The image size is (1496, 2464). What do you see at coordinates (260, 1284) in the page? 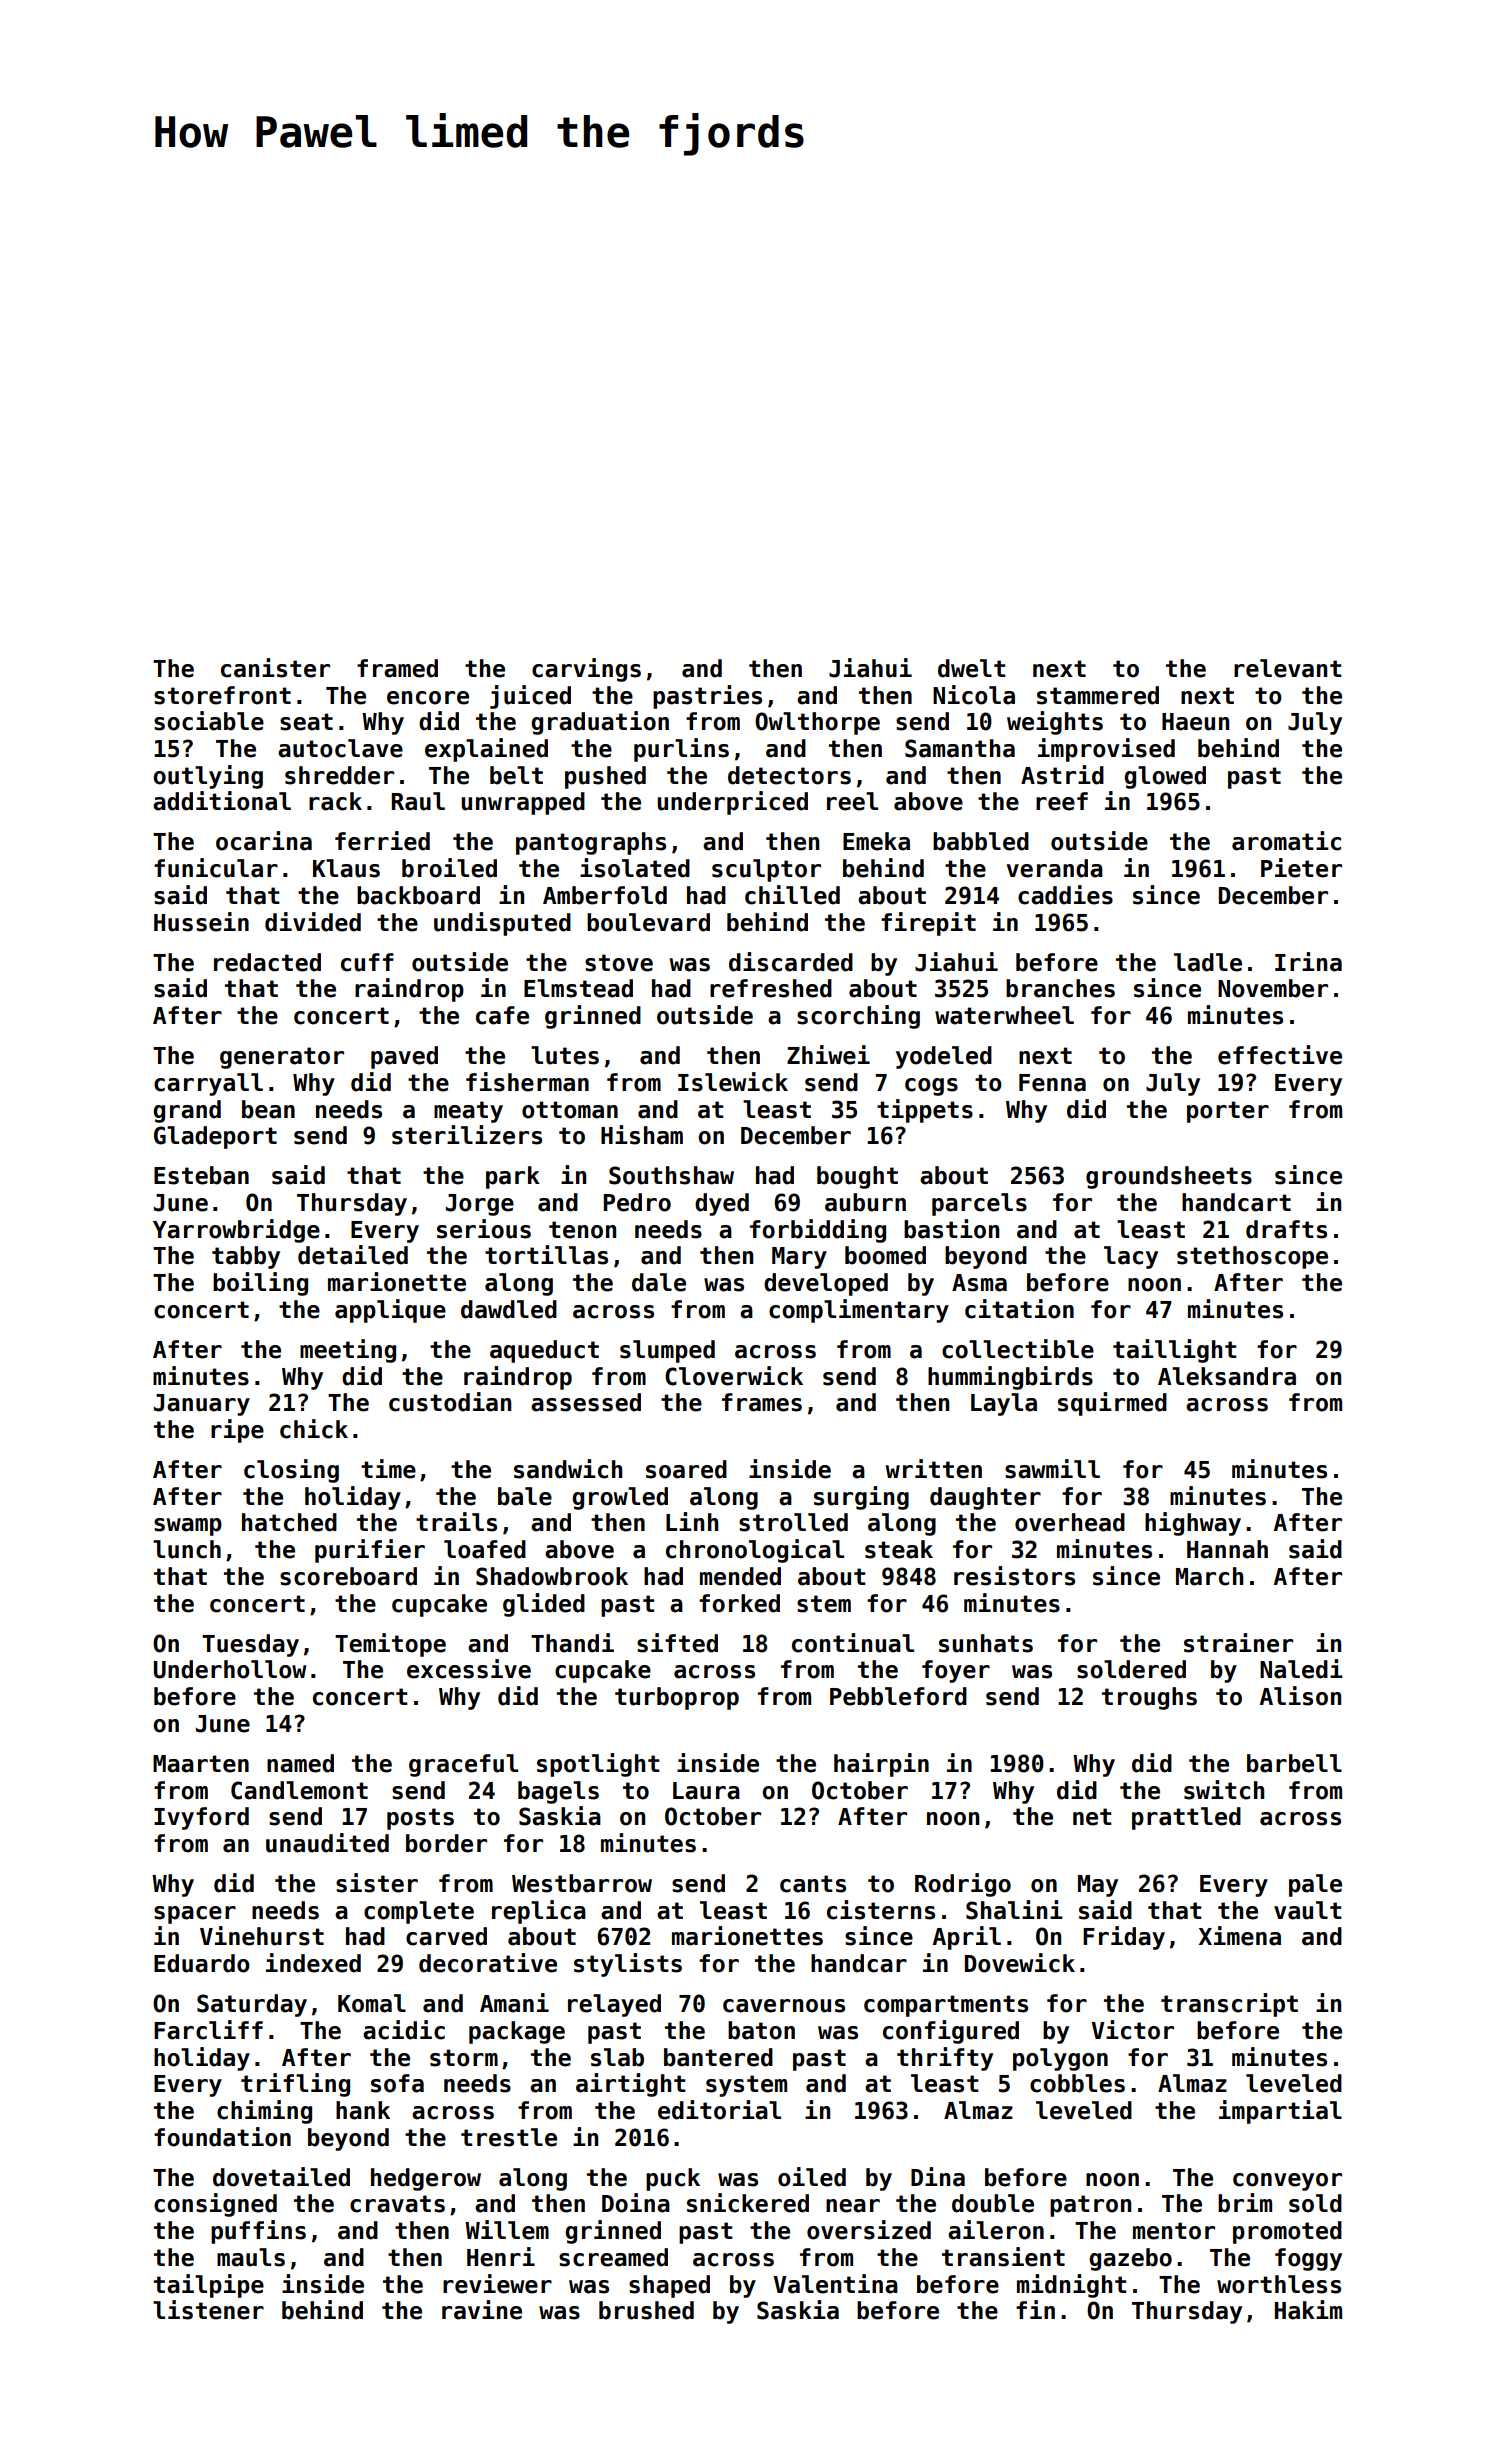
I see `boiling` at bounding box center [260, 1284].
